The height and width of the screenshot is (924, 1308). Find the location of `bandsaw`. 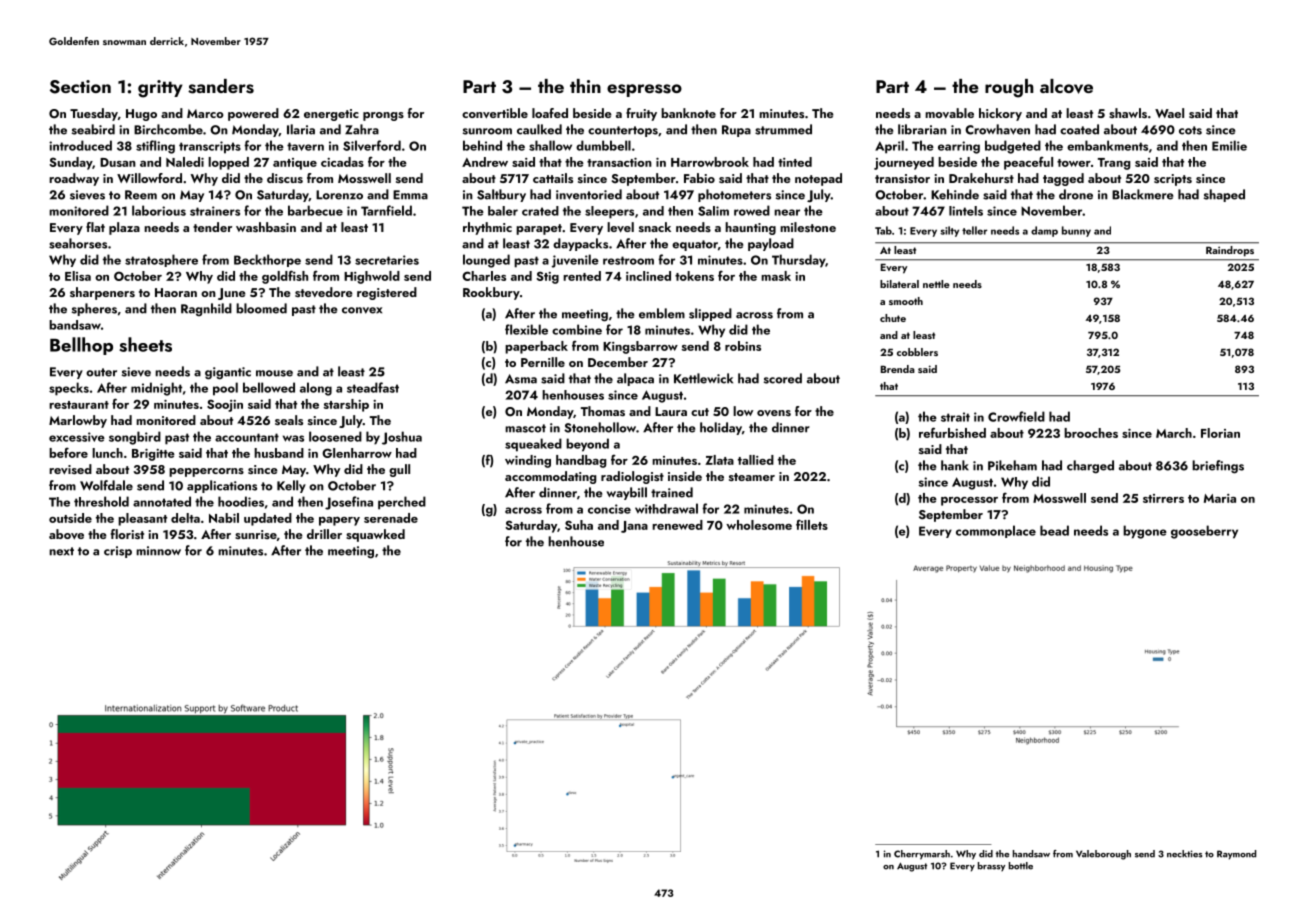

bandsaw is located at coordinates (75, 325).
